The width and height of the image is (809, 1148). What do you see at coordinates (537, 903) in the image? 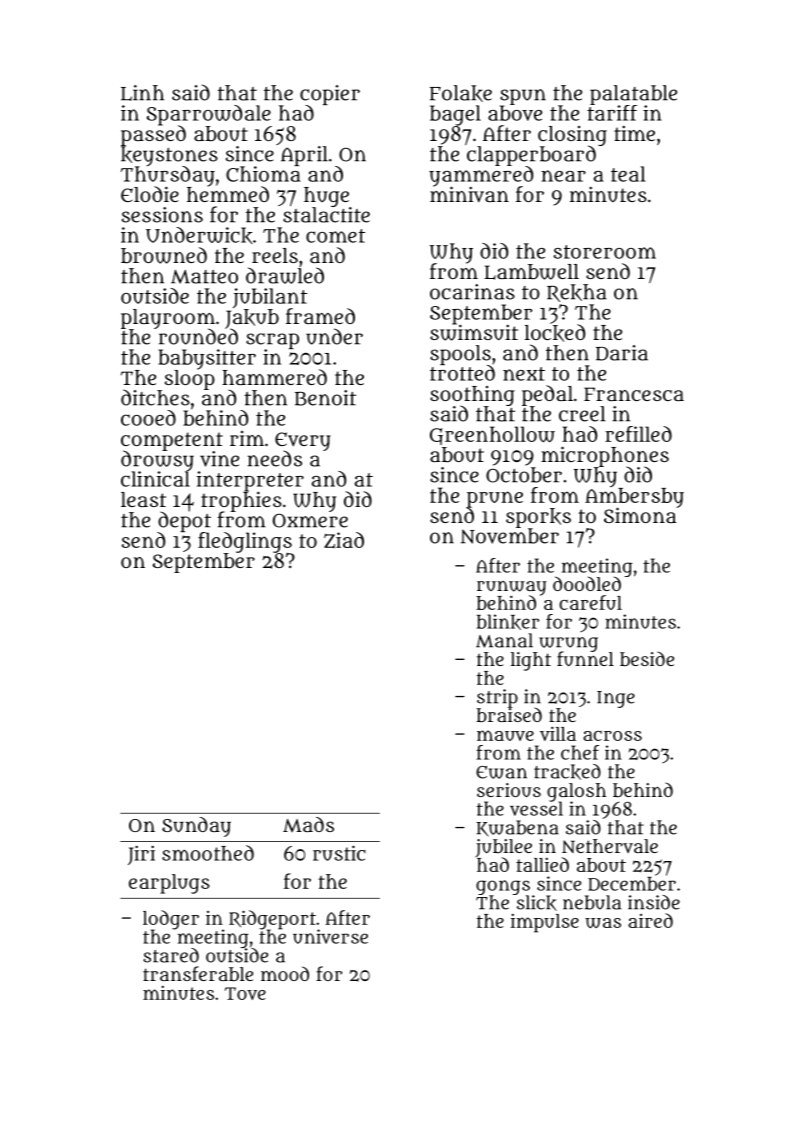
I see `slick` at bounding box center [537, 903].
